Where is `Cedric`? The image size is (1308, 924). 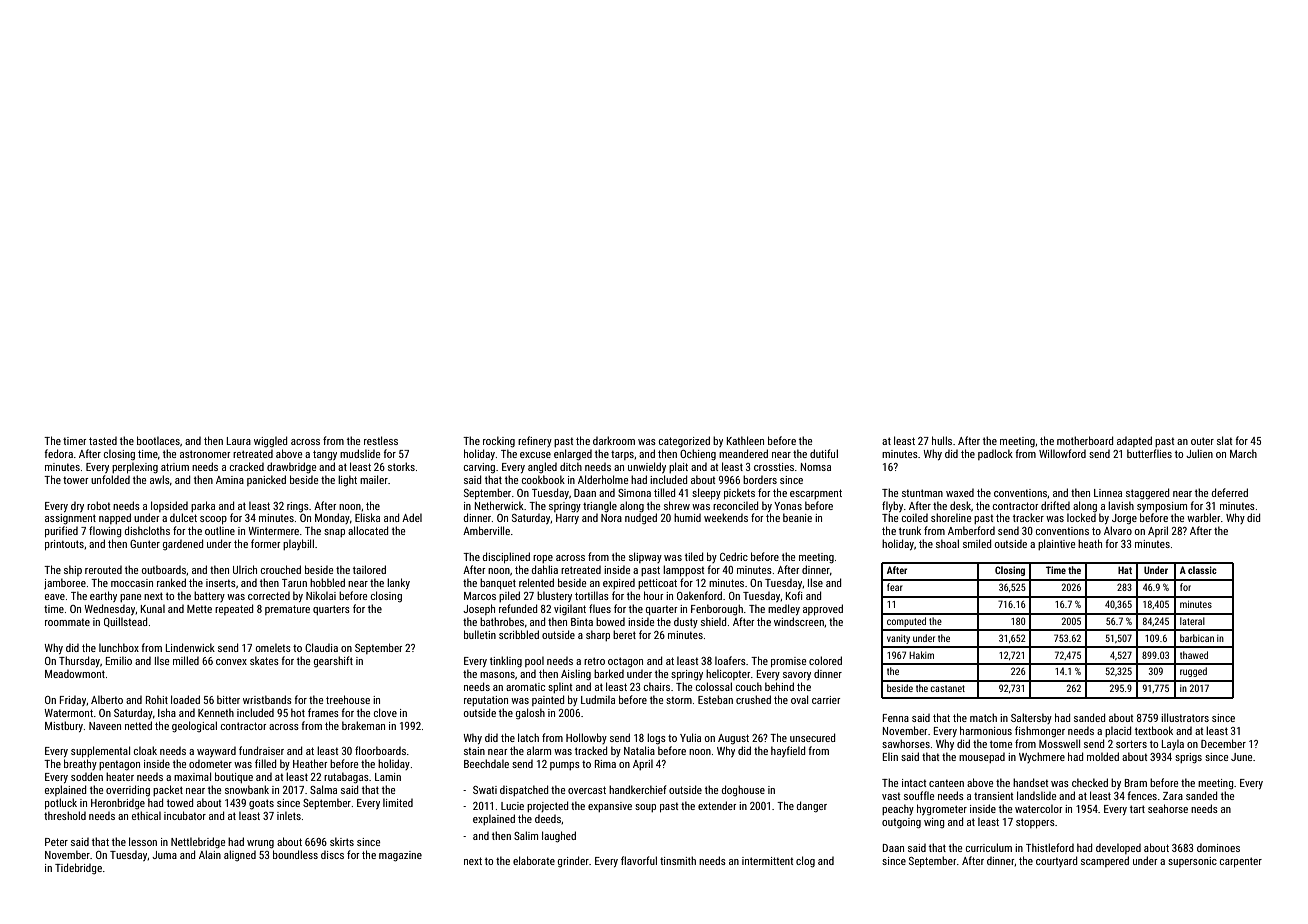
Cedric is located at coordinates (734, 556).
